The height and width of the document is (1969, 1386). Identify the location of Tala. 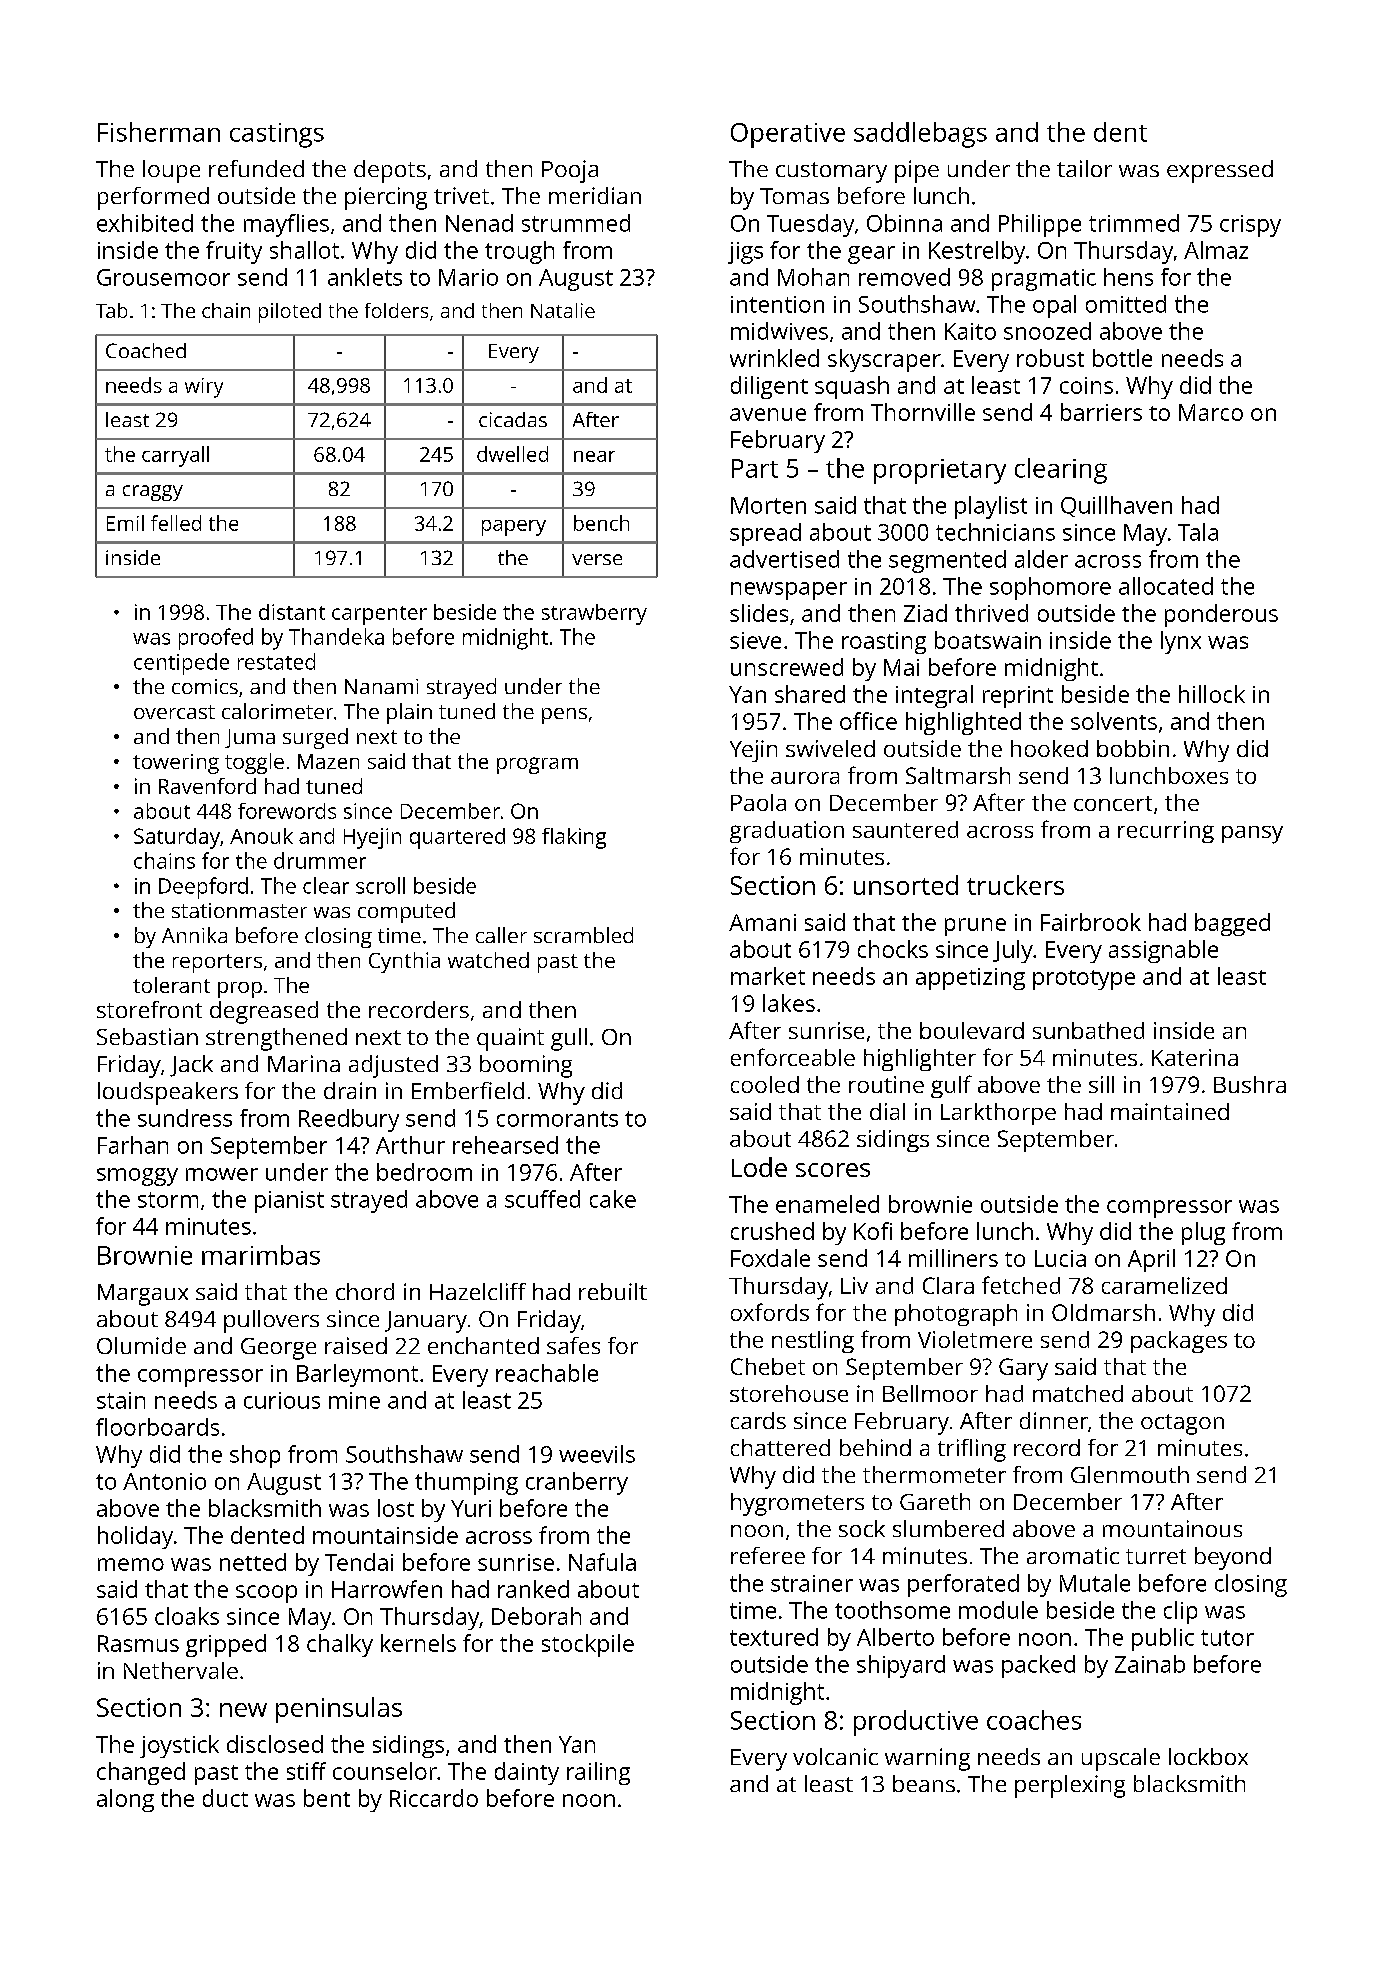
(1198, 532).
